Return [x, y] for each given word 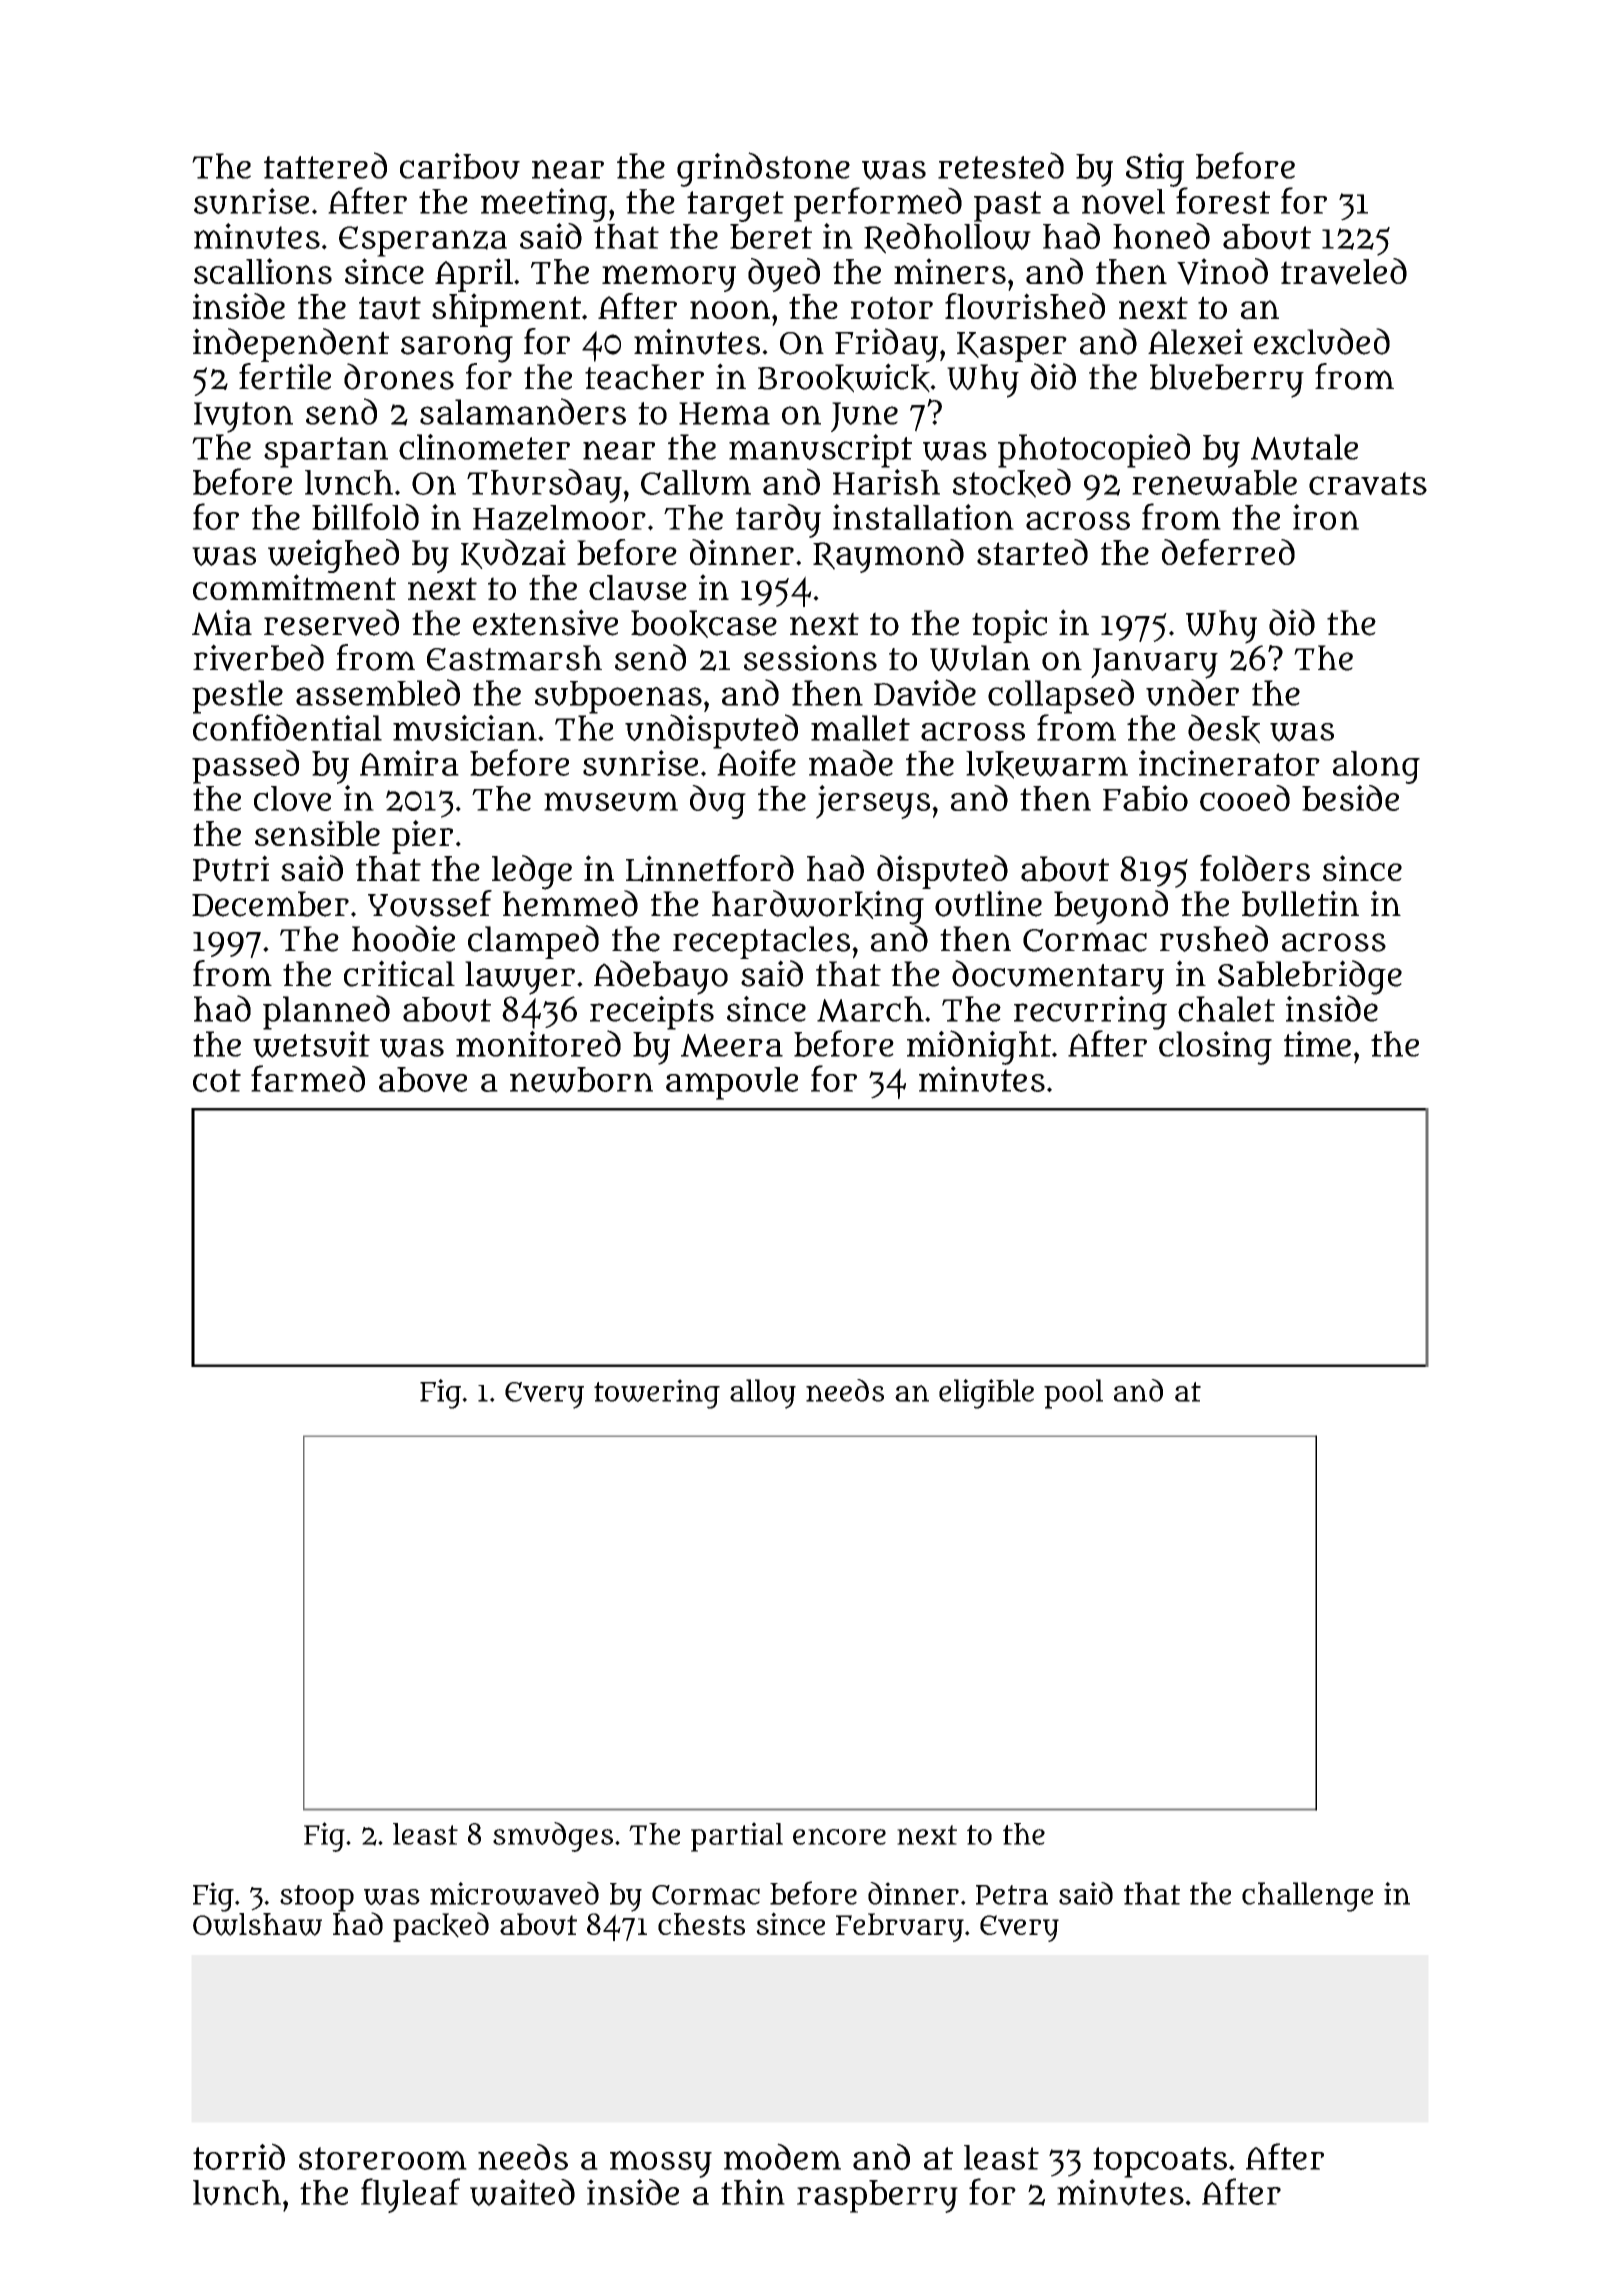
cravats [1368, 483]
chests [701, 1924]
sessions [810, 658]
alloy [763, 1394]
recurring [1090, 1013]
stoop [317, 1898]
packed [441, 1927]
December [270, 904]
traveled [1344, 271]
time [1317, 1044]
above [423, 1079]
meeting [544, 205]
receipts [652, 1013]
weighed [333, 556]
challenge [1307, 1897]
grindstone [763, 169]
